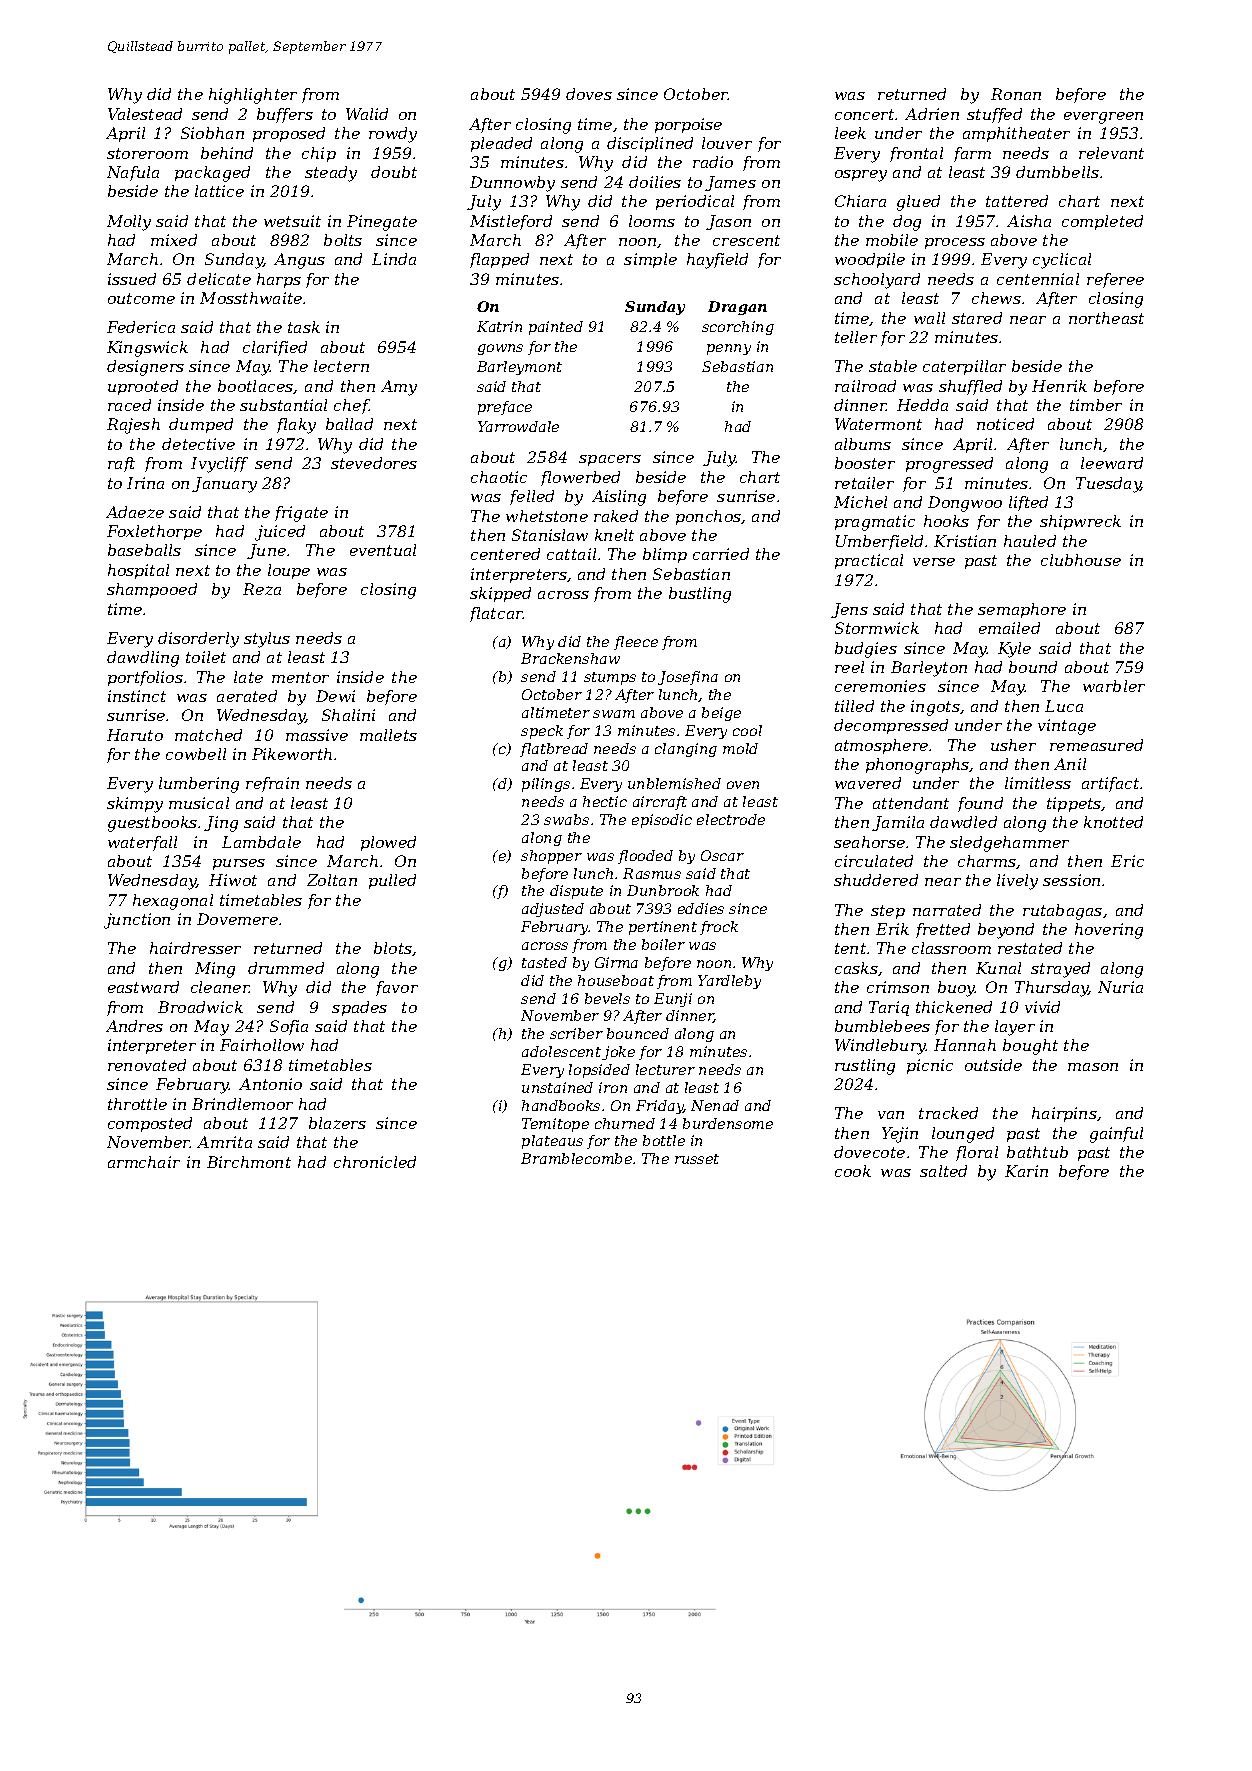 The image size is (1252, 1771). Describe the element at coordinates (145, 114) in the screenshot. I see `Valestead` at that location.
